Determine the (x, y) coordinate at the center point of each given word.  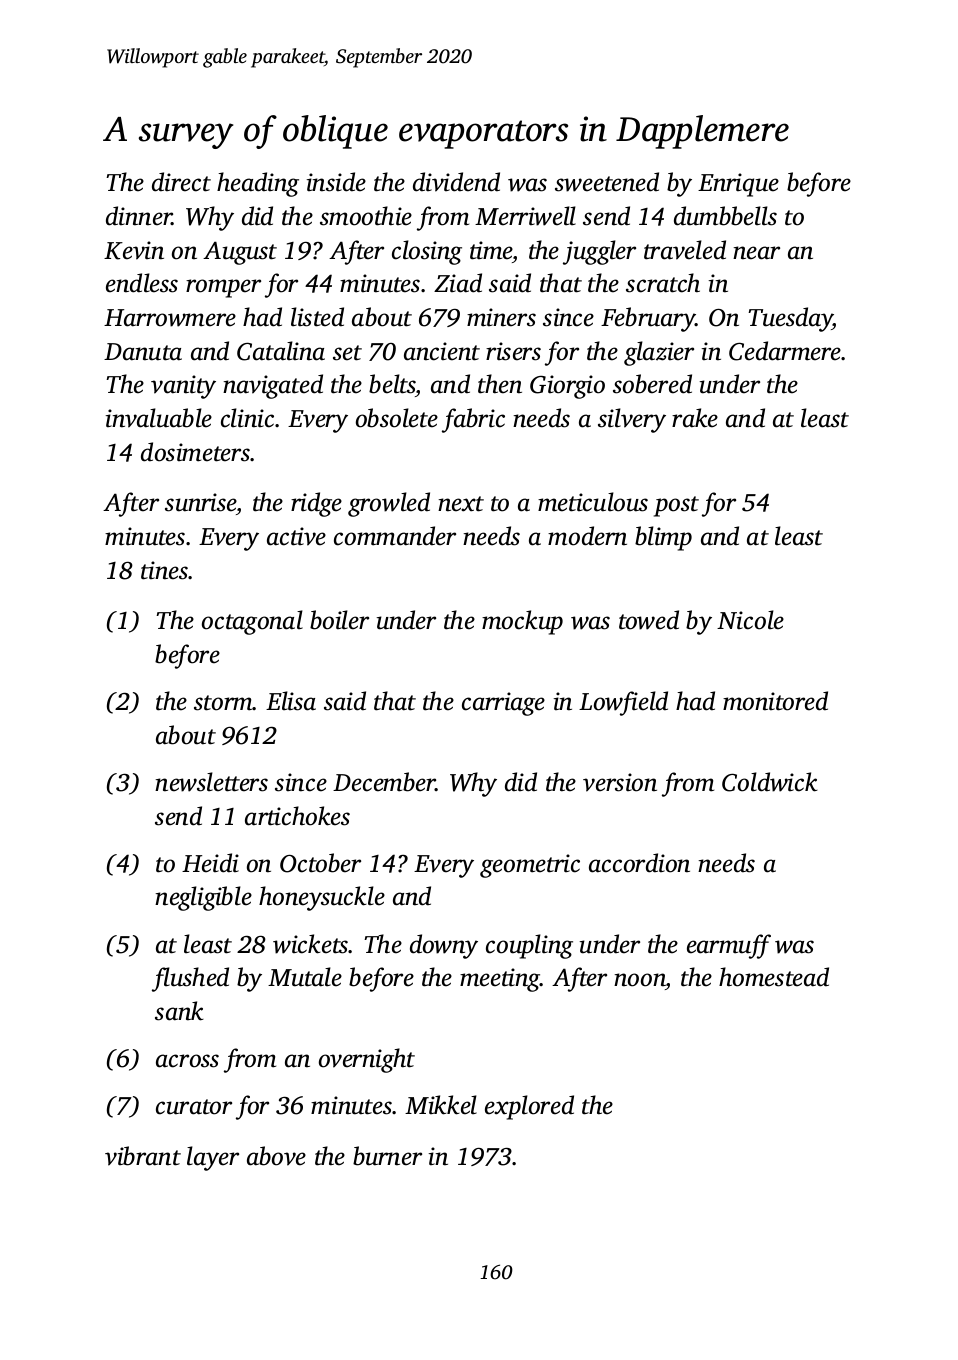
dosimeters (195, 452)
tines (165, 570)
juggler (599, 252)
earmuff (729, 946)
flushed (190, 979)
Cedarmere (785, 351)
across (187, 1061)
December (384, 782)
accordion (639, 863)
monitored (775, 701)
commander (395, 536)
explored (529, 1107)
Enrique (738, 185)
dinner (139, 216)
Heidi (210, 863)
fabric (473, 420)
